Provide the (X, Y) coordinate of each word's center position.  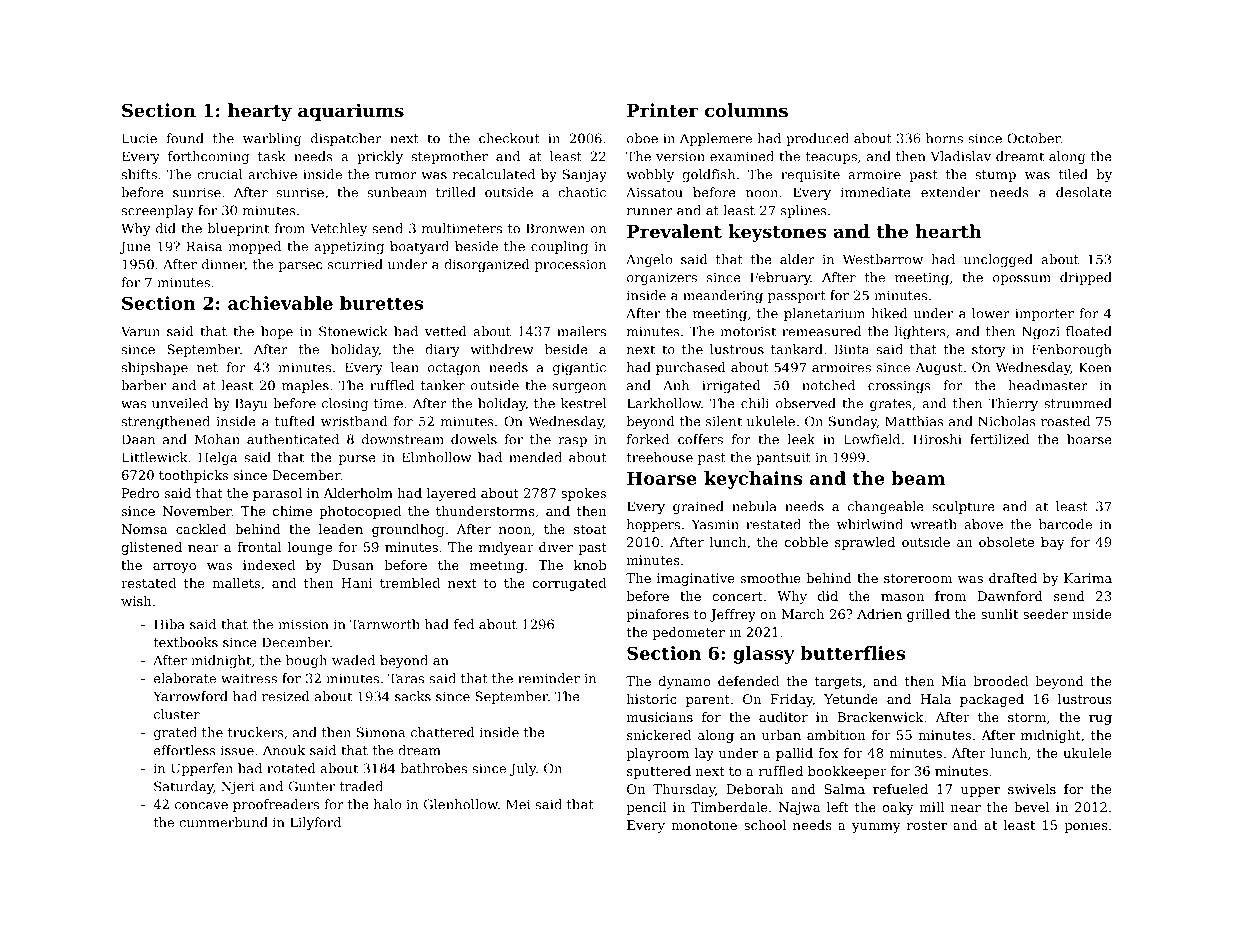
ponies (1086, 826)
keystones (777, 233)
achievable (280, 303)
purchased (691, 368)
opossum (1022, 280)
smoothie (771, 578)
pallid (794, 754)
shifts (139, 174)
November (197, 511)
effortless (185, 750)
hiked (889, 313)
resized (286, 696)
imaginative (696, 579)
